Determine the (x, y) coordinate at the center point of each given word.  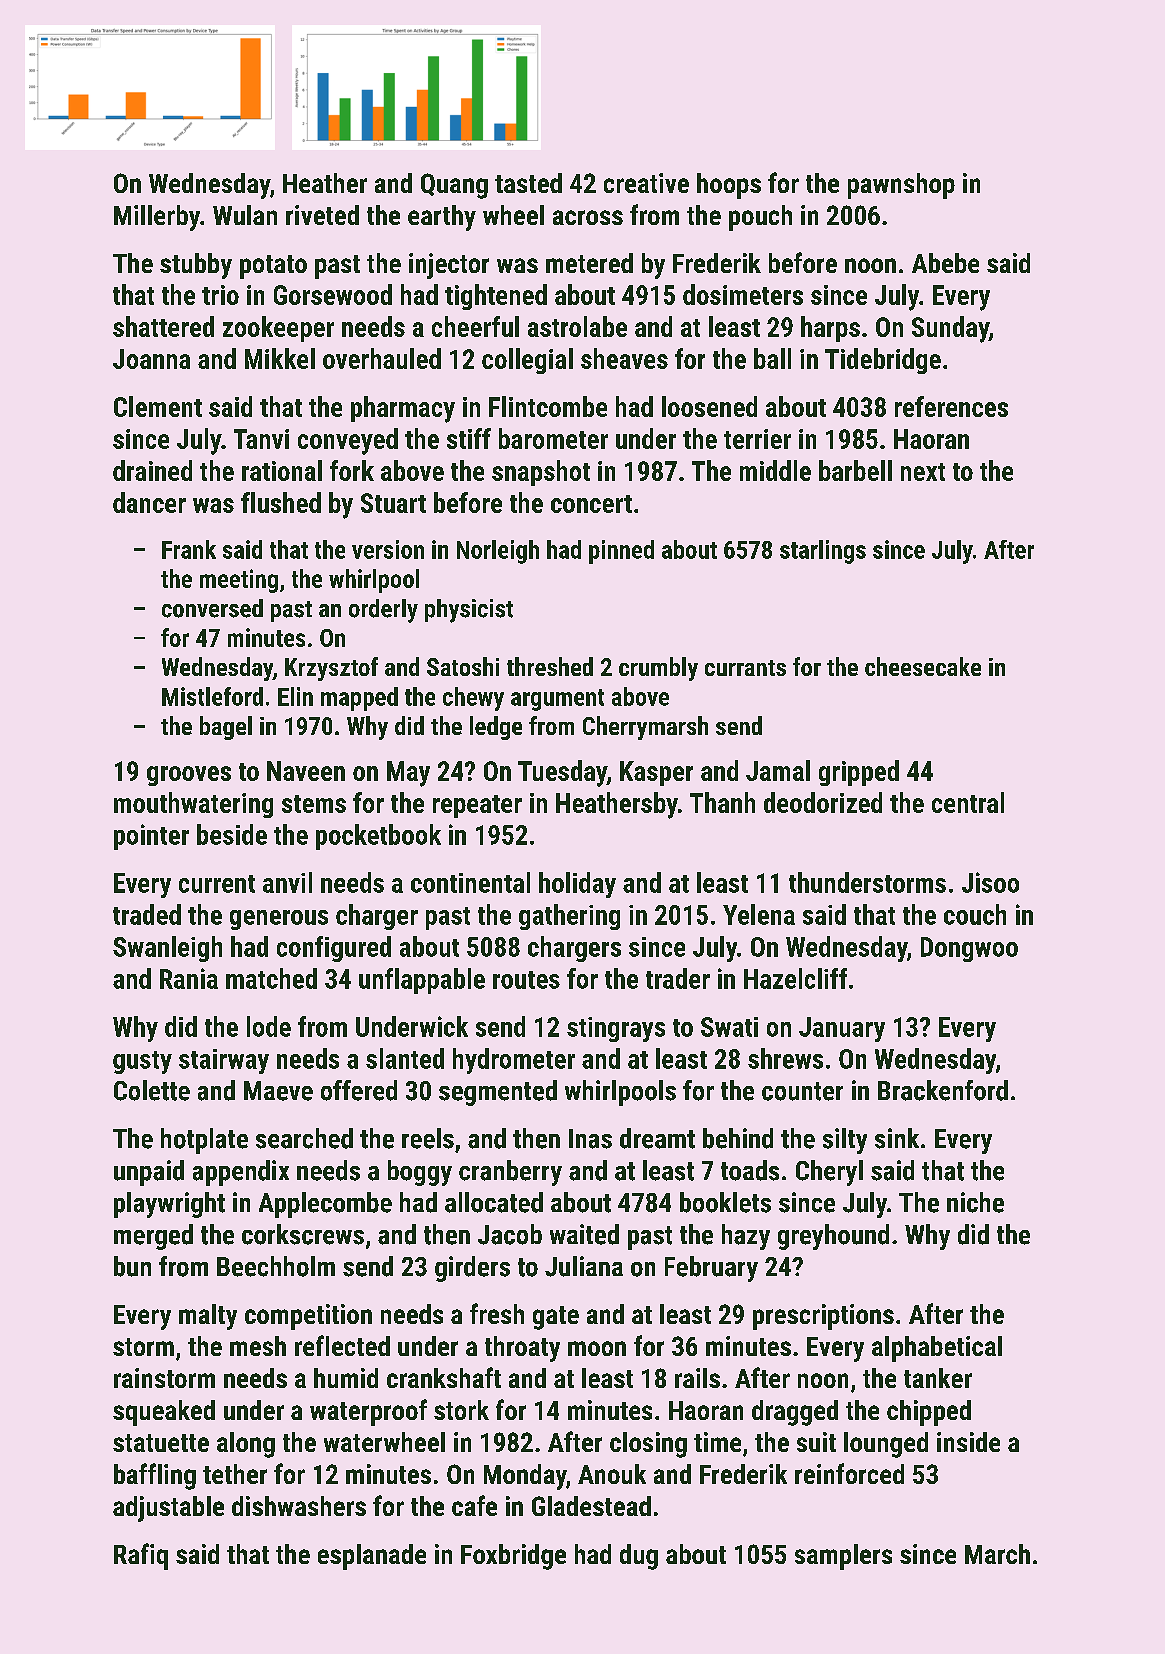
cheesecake (923, 666)
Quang (454, 186)
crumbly (658, 669)
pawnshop (901, 186)
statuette (161, 1443)
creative (646, 183)
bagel (226, 728)
